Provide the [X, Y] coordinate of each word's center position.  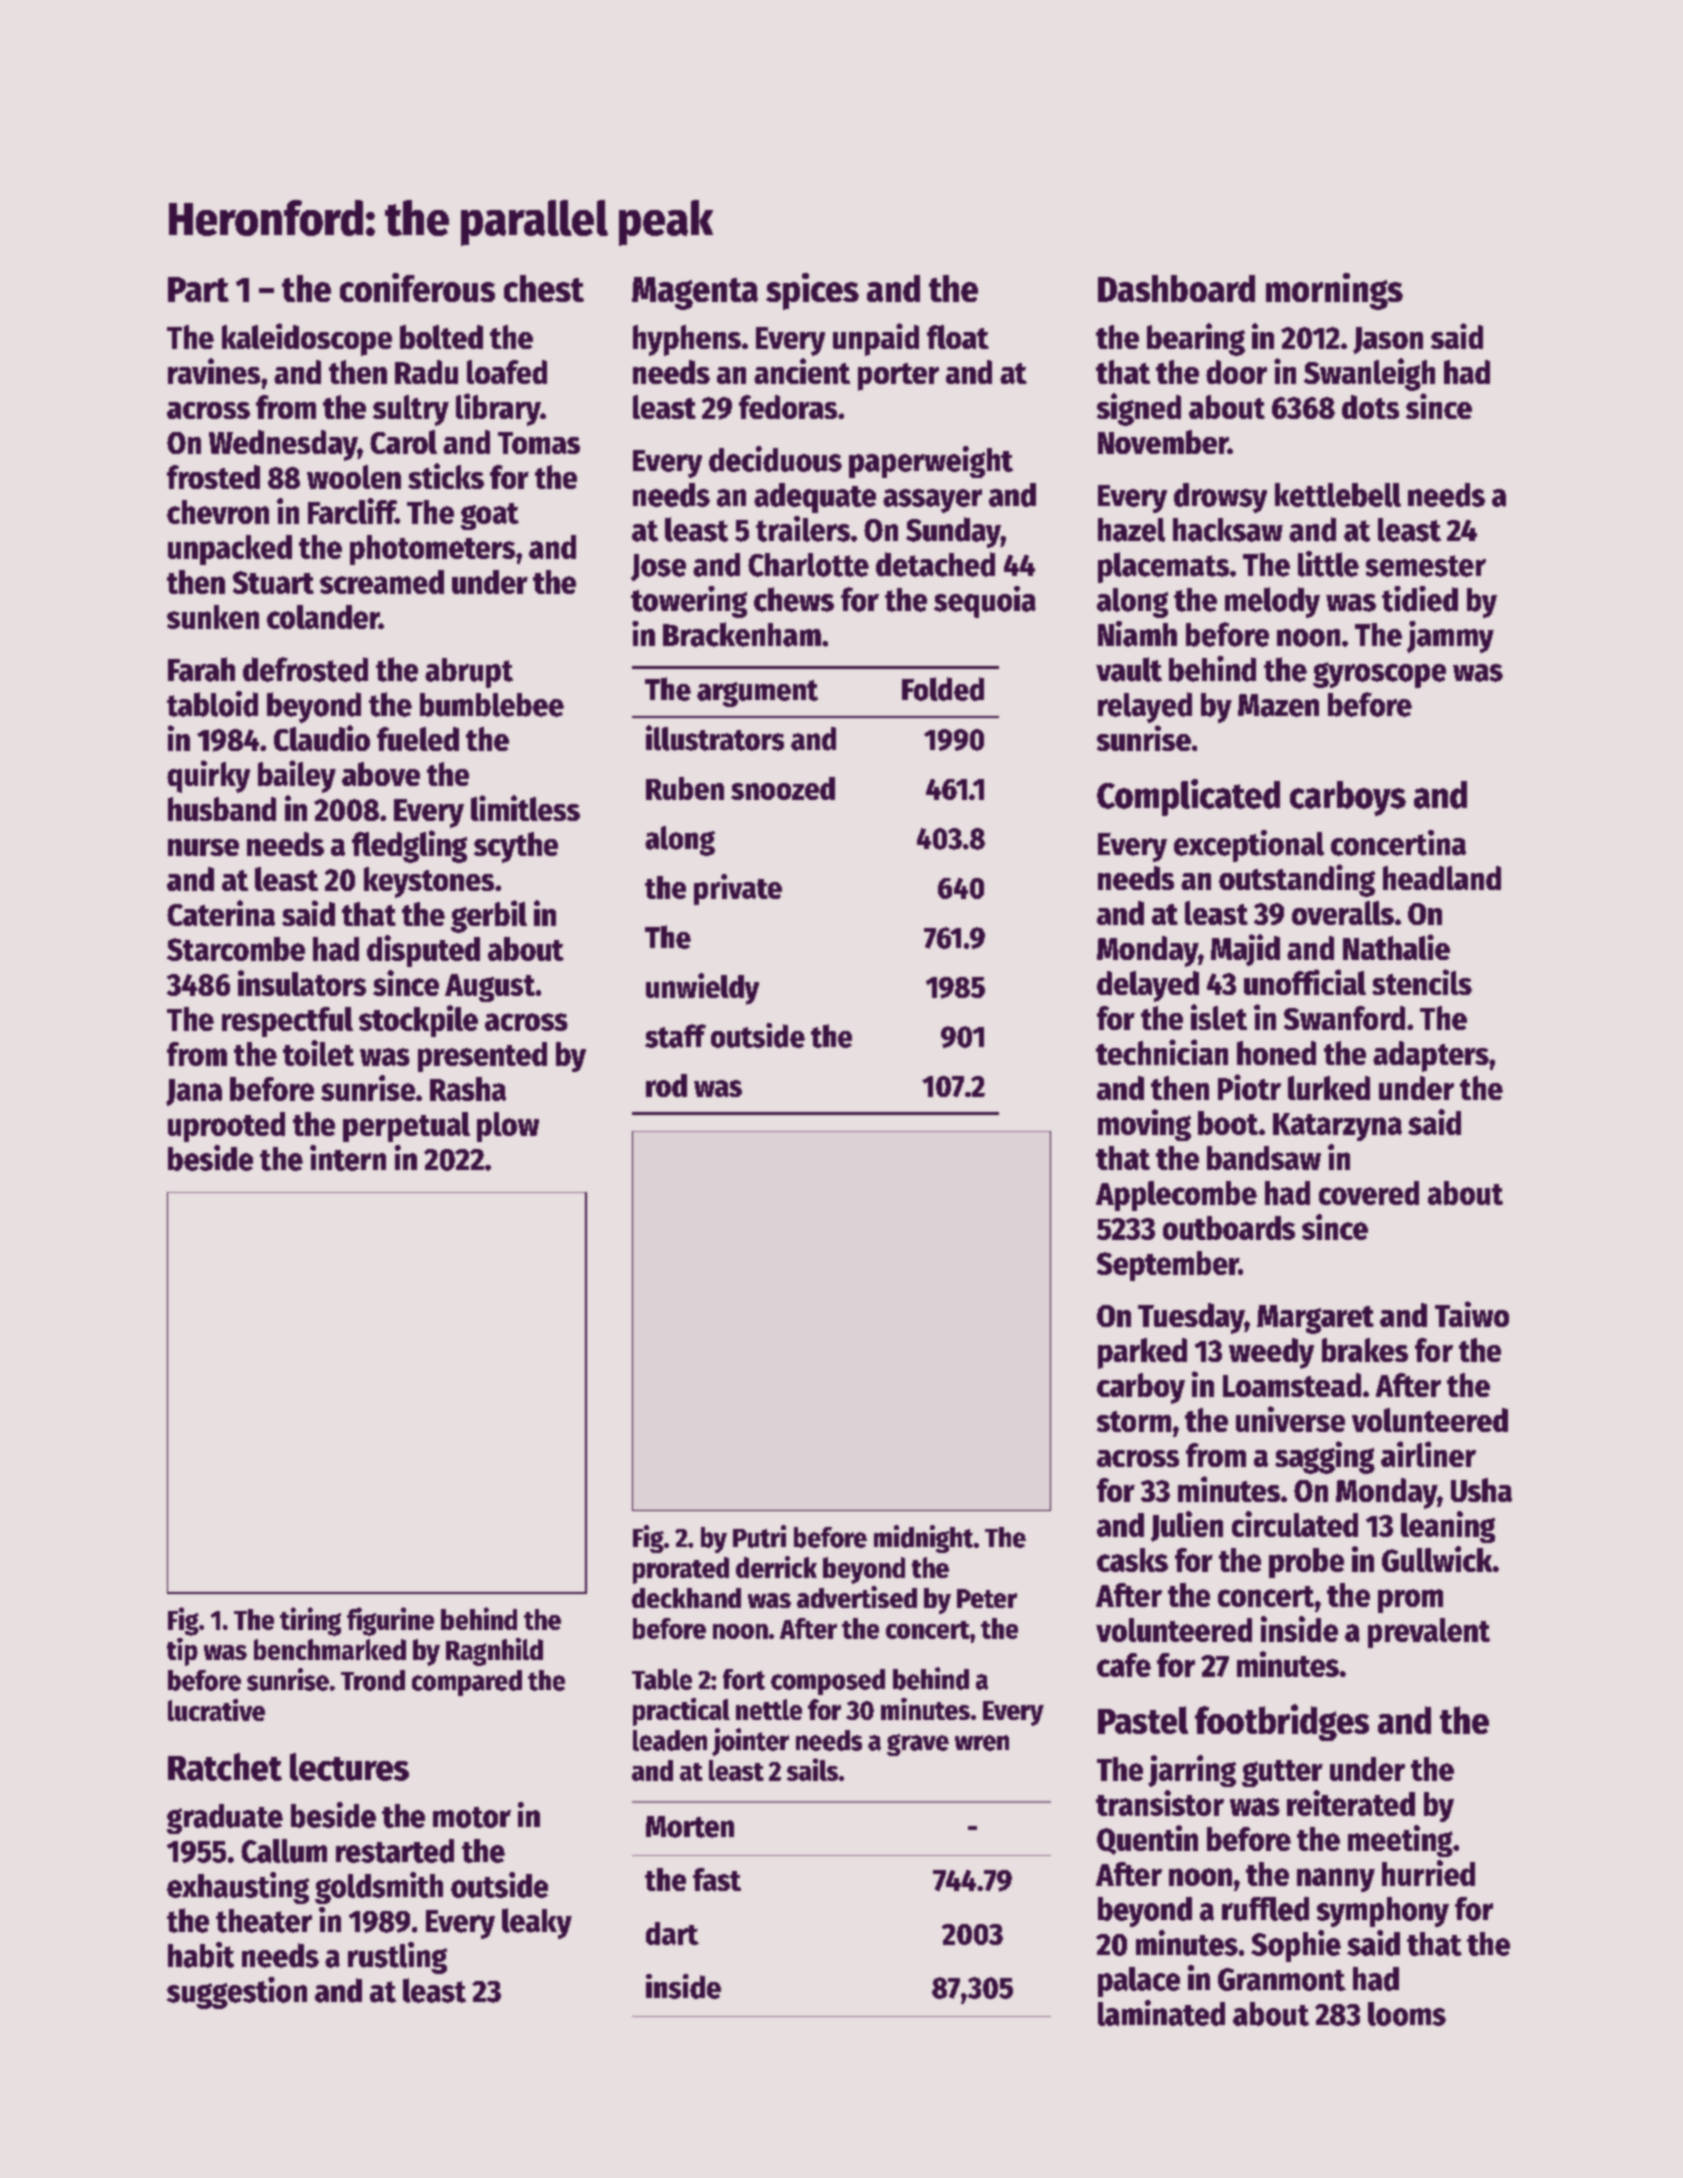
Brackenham [742, 634]
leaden [670, 1740]
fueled [418, 739]
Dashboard [1176, 288]
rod [666, 1085]
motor [472, 1817]
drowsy [1220, 498]
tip [182, 1652]
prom [1410, 1601]
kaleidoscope [307, 339]
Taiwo [1472, 1314]
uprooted [226, 1127]
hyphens [687, 340]
